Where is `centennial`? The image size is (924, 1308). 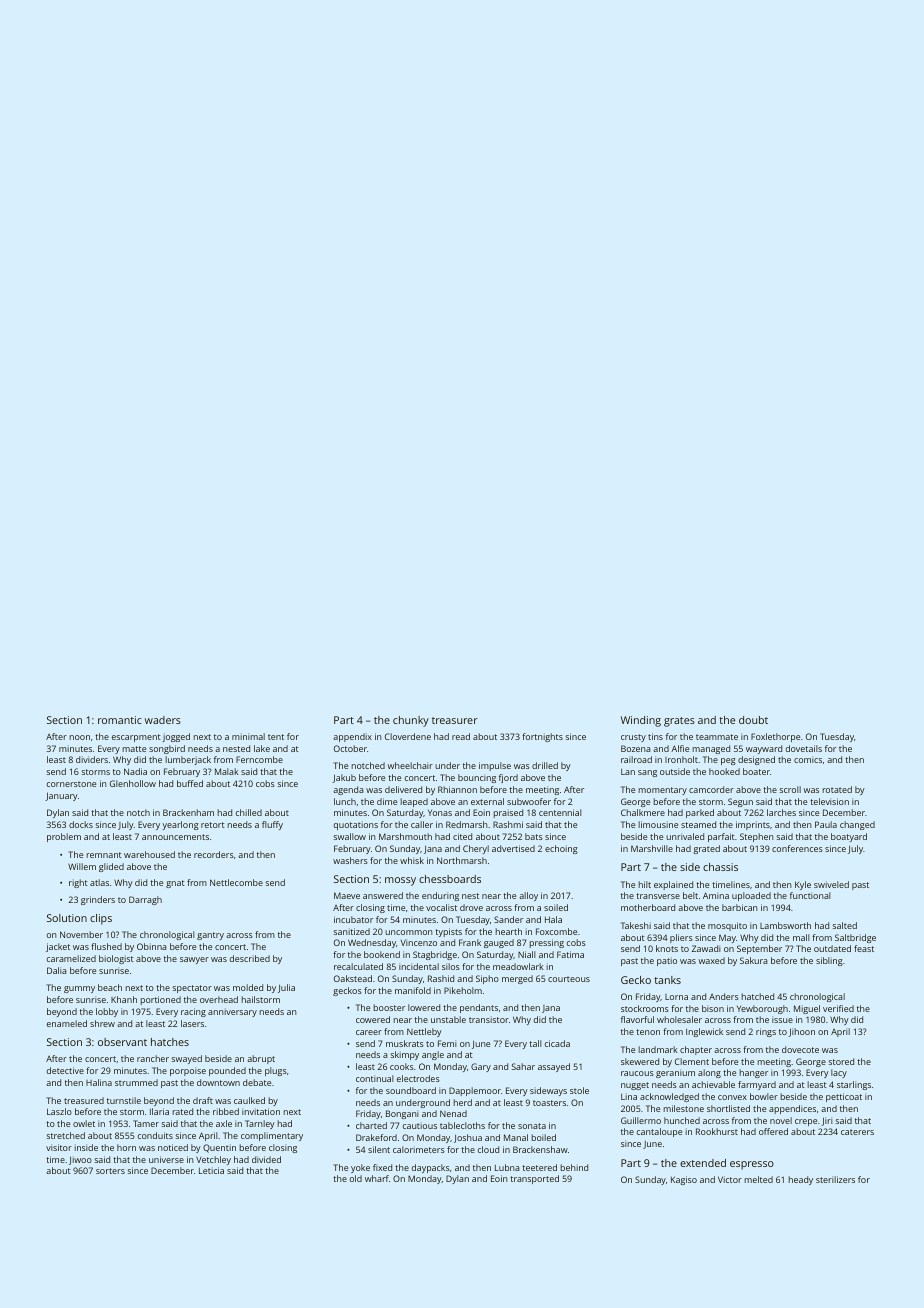 centennial is located at coordinates (560, 812).
